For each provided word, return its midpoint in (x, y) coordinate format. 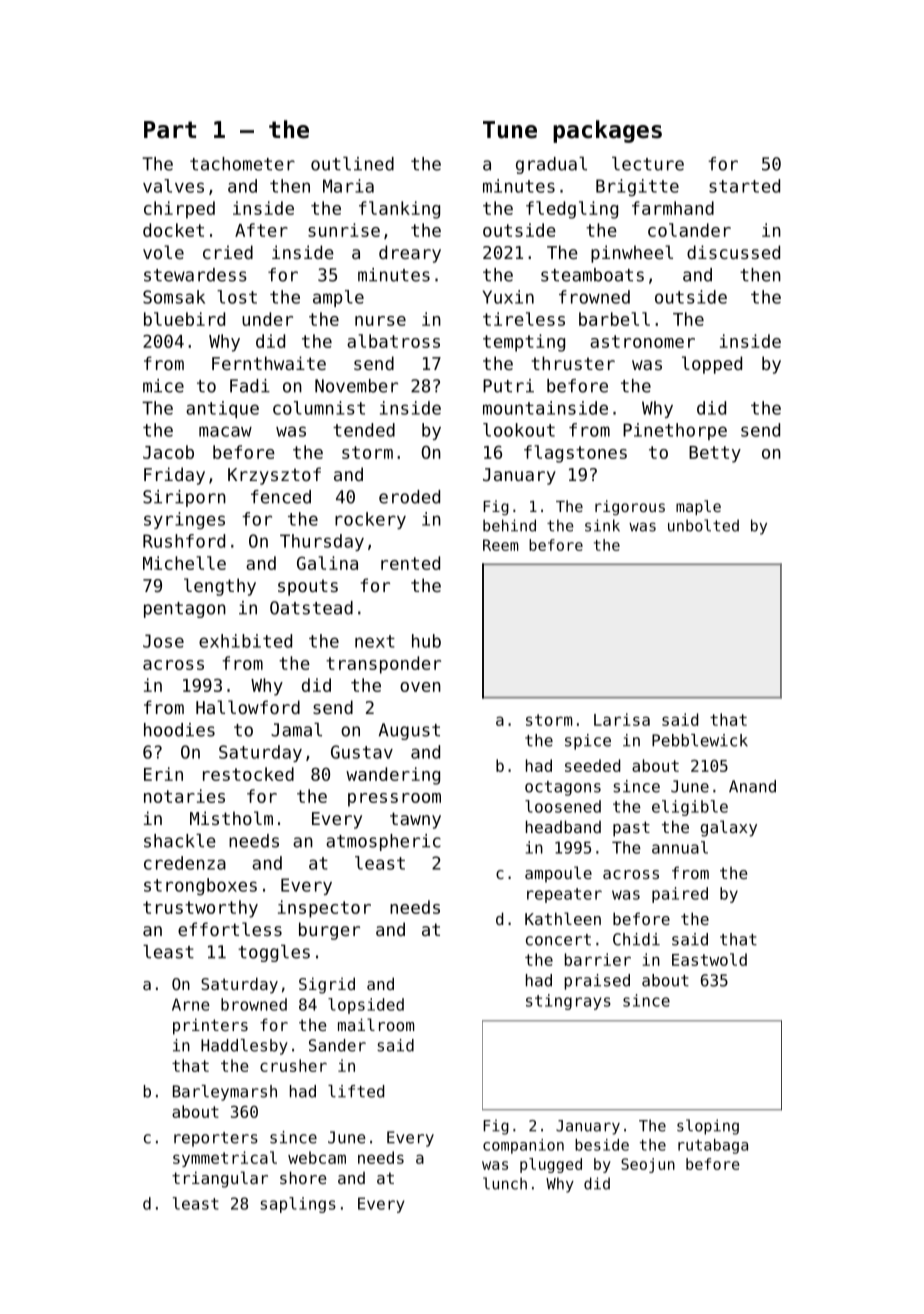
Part (170, 130)
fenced (281, 497)
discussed (733, 252)
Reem (500, 545)
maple (698, 507)
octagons (563, 788)
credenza (185, 863)
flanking (399, 210)
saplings (298, 1205)
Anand (752, 786)
